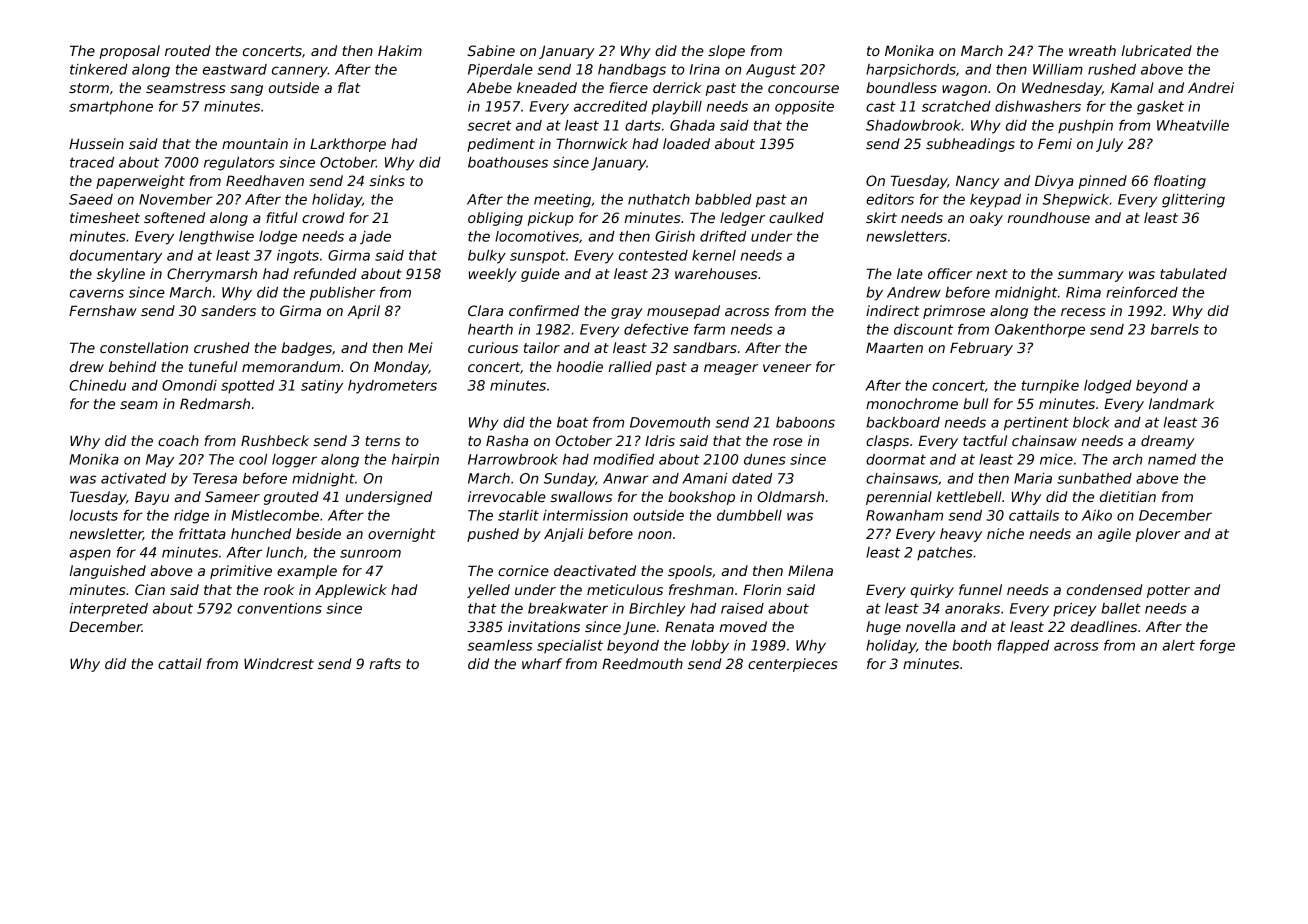 The image size is (1308, 924). What do you see at coordinates (670, 422) in the image?
I see `Dovemouth` at bounding box center [670, 422].
